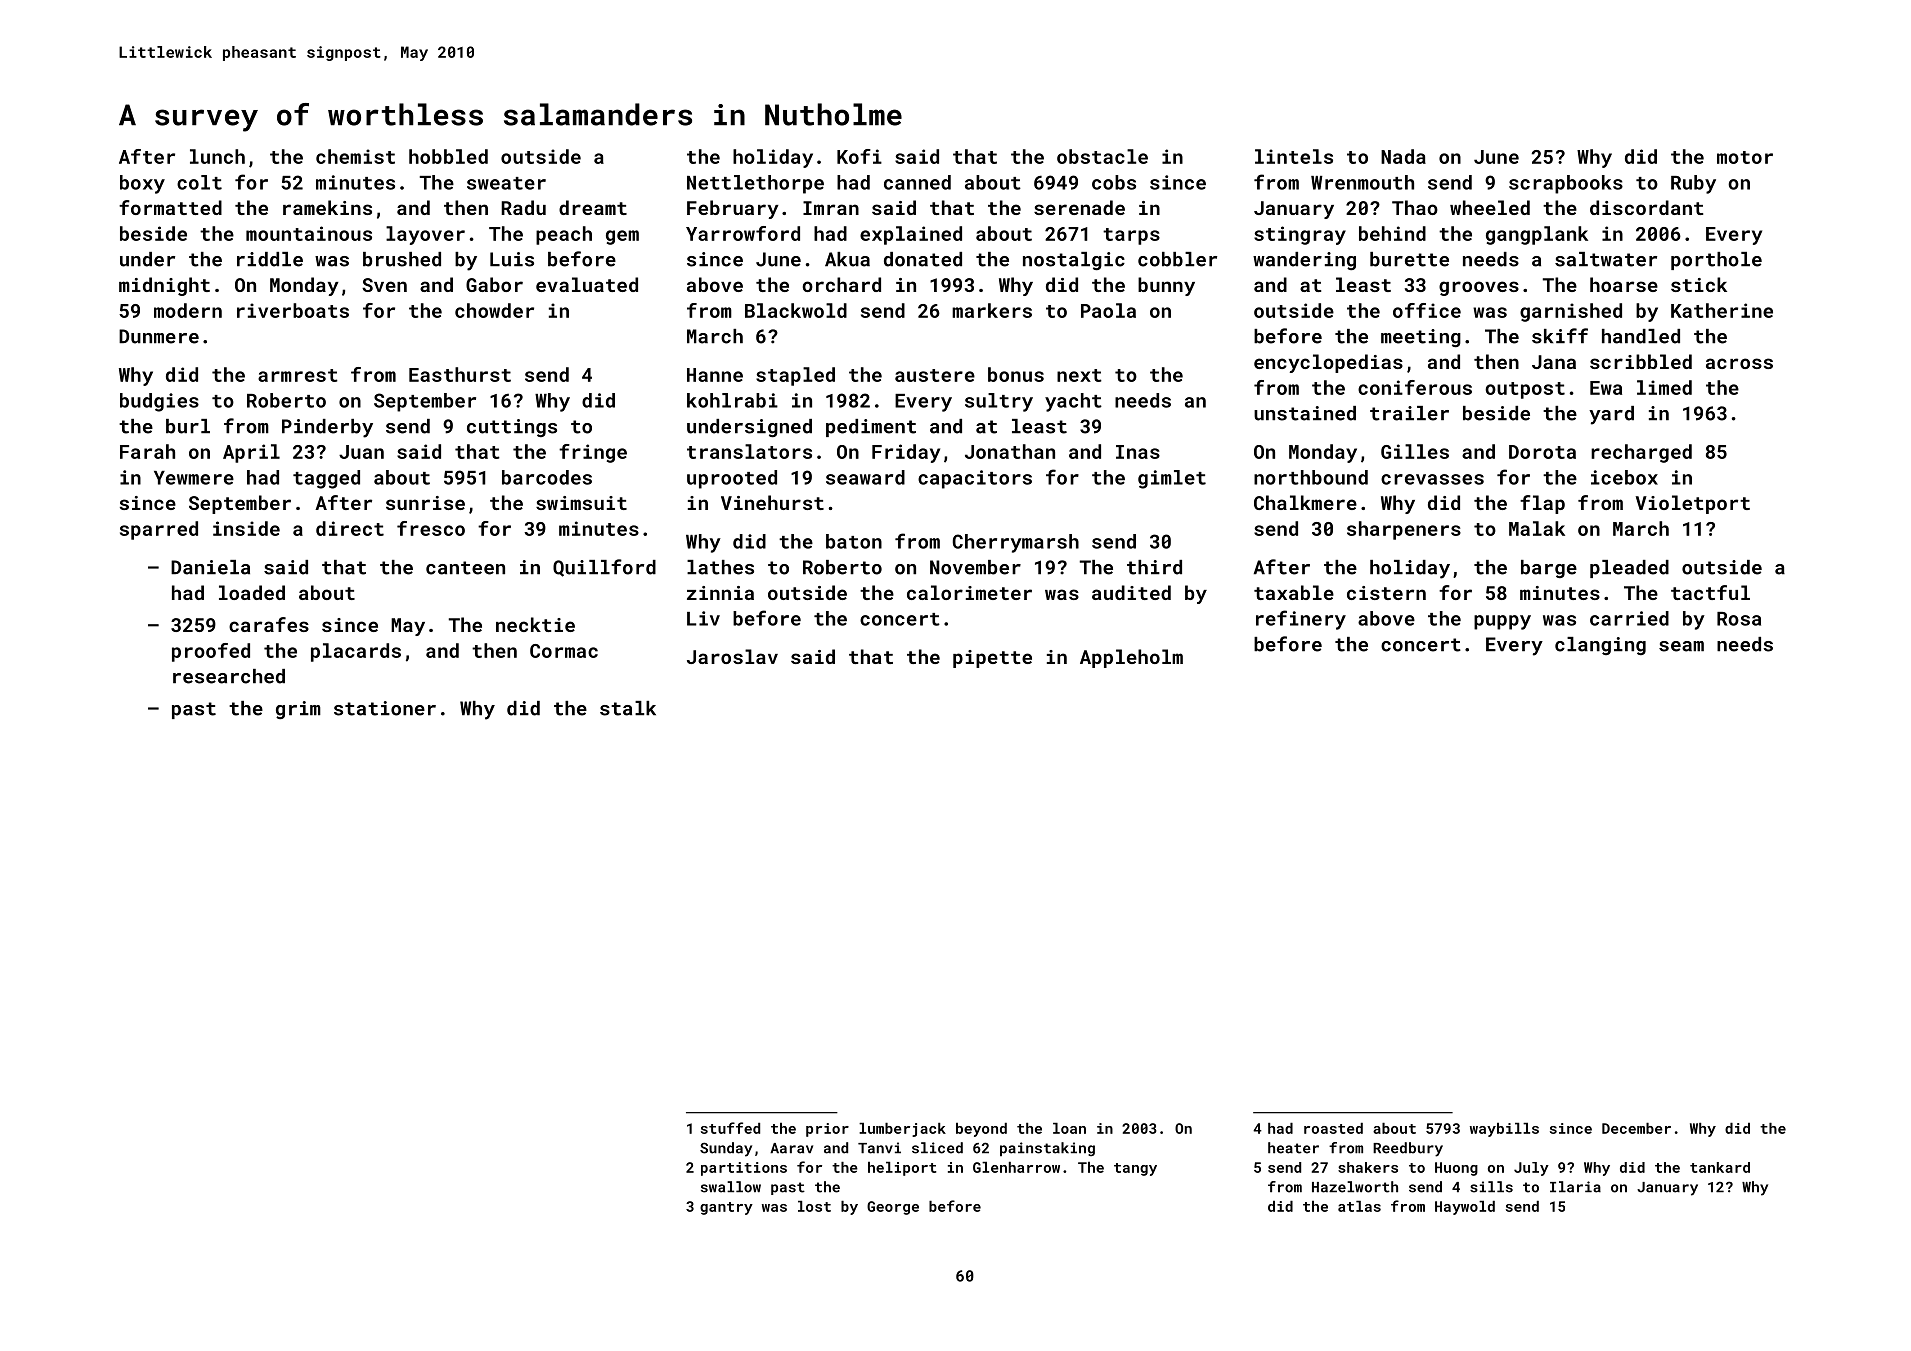 This page has width=1911, height=1351. I want to click on Appleholm, so click(1131, 658).
